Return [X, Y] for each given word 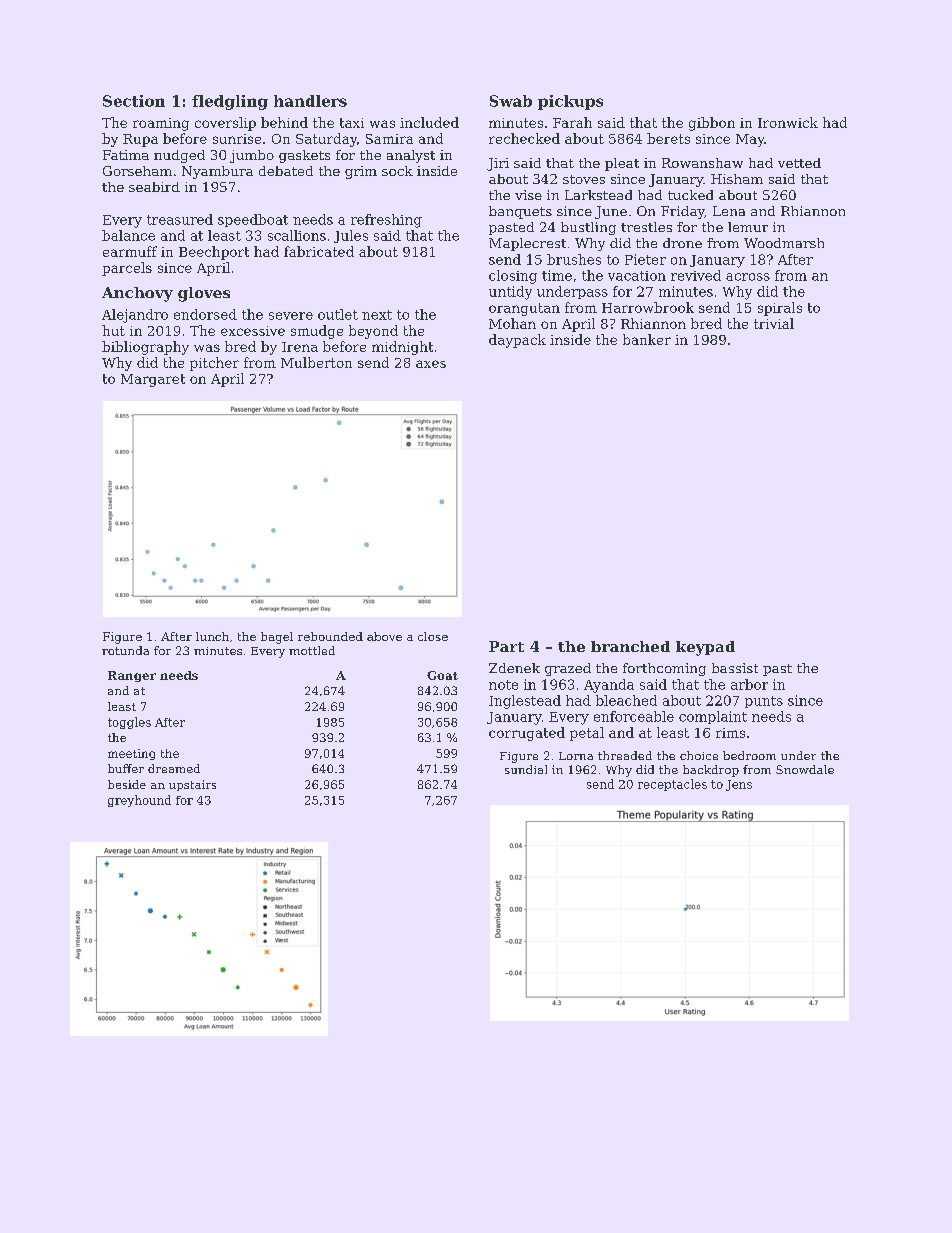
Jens [739, 785]
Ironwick [788, 122]
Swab [511, 101]
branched [630, 646]
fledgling [230, 102]
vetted [799, 163]
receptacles [672, 785]
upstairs [192, 785]
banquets [520, 212]
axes [431, 364]
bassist [735, 668]
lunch [212, 636]
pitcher [214, 364]
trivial [774, 323]
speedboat [253, 220]
